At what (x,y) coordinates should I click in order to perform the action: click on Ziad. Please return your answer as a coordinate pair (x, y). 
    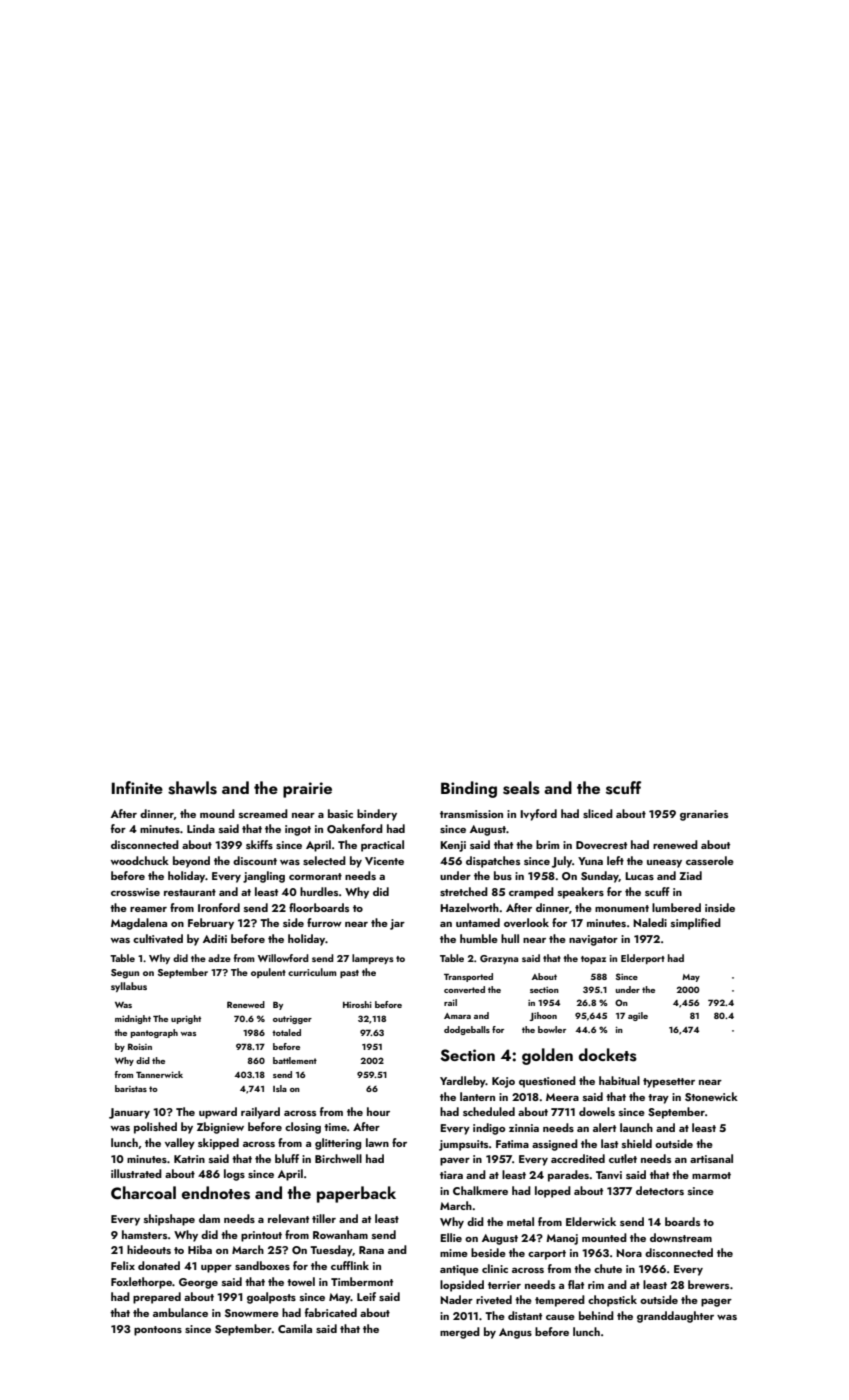
    Looking at the image, I should click on (690, 875).
